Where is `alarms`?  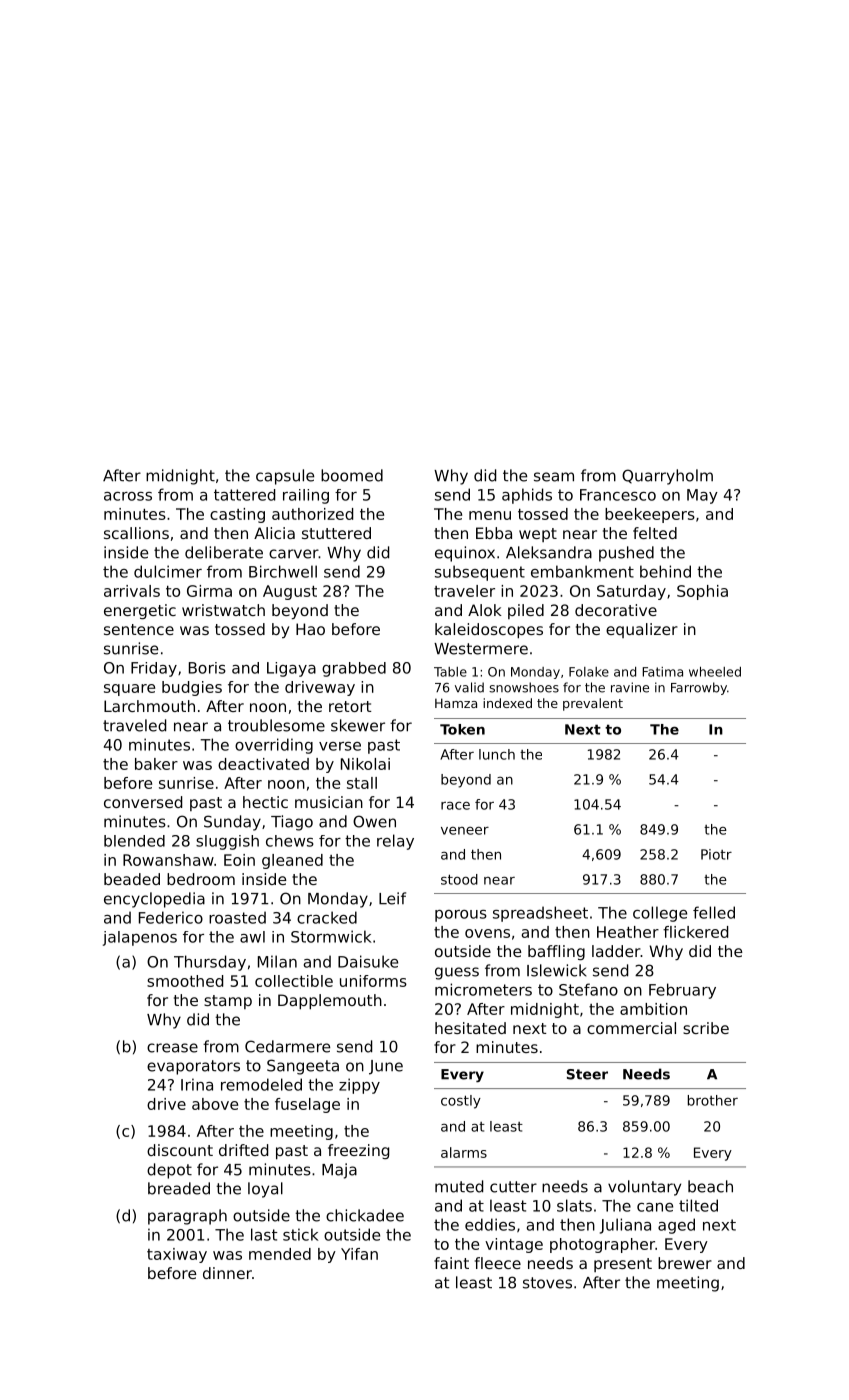 alarms is located at coordinates (464, 1152).
